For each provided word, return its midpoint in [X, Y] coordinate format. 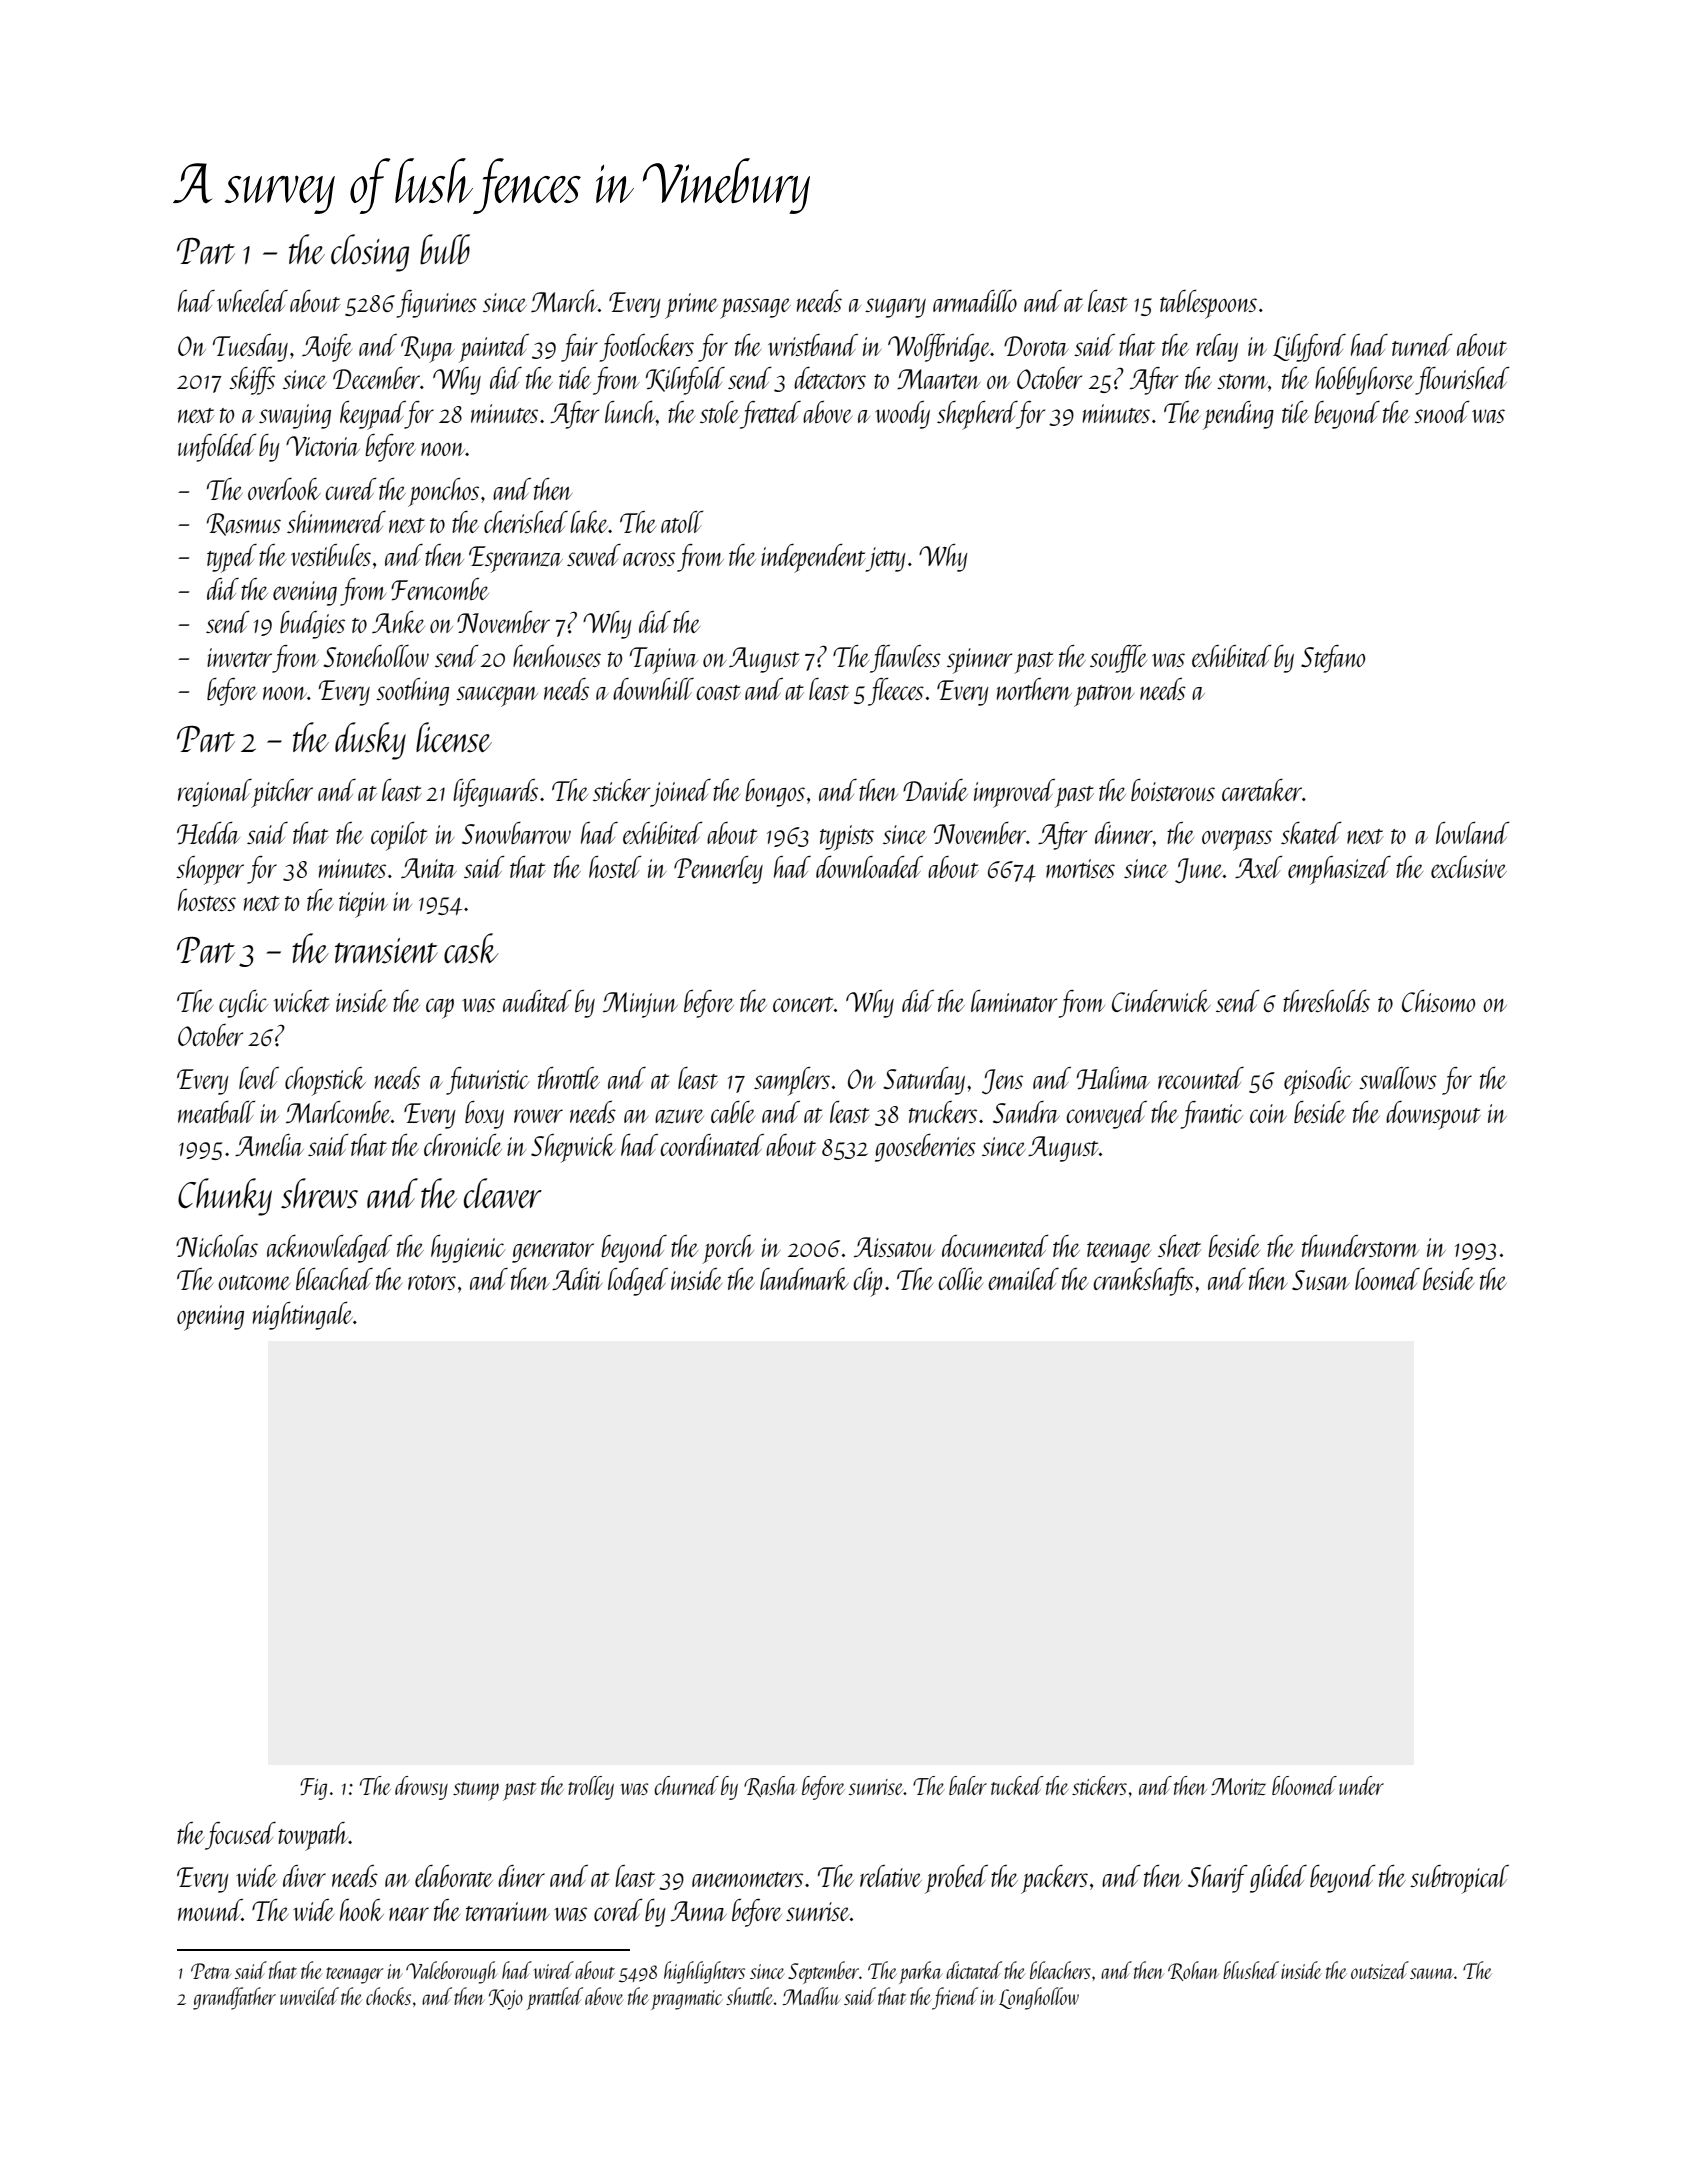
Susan [1320, 1280]
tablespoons [1208, 304]
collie [961, 1279]
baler [968, 1785]
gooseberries [925, 1148]
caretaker [1262, 790]
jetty [885, 559]
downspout [1433, 1115]
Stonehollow [376, 656]
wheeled [252, 301]
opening [210, 1318]
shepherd [977, 415]
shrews [319, 1193]
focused [240, 1836]
